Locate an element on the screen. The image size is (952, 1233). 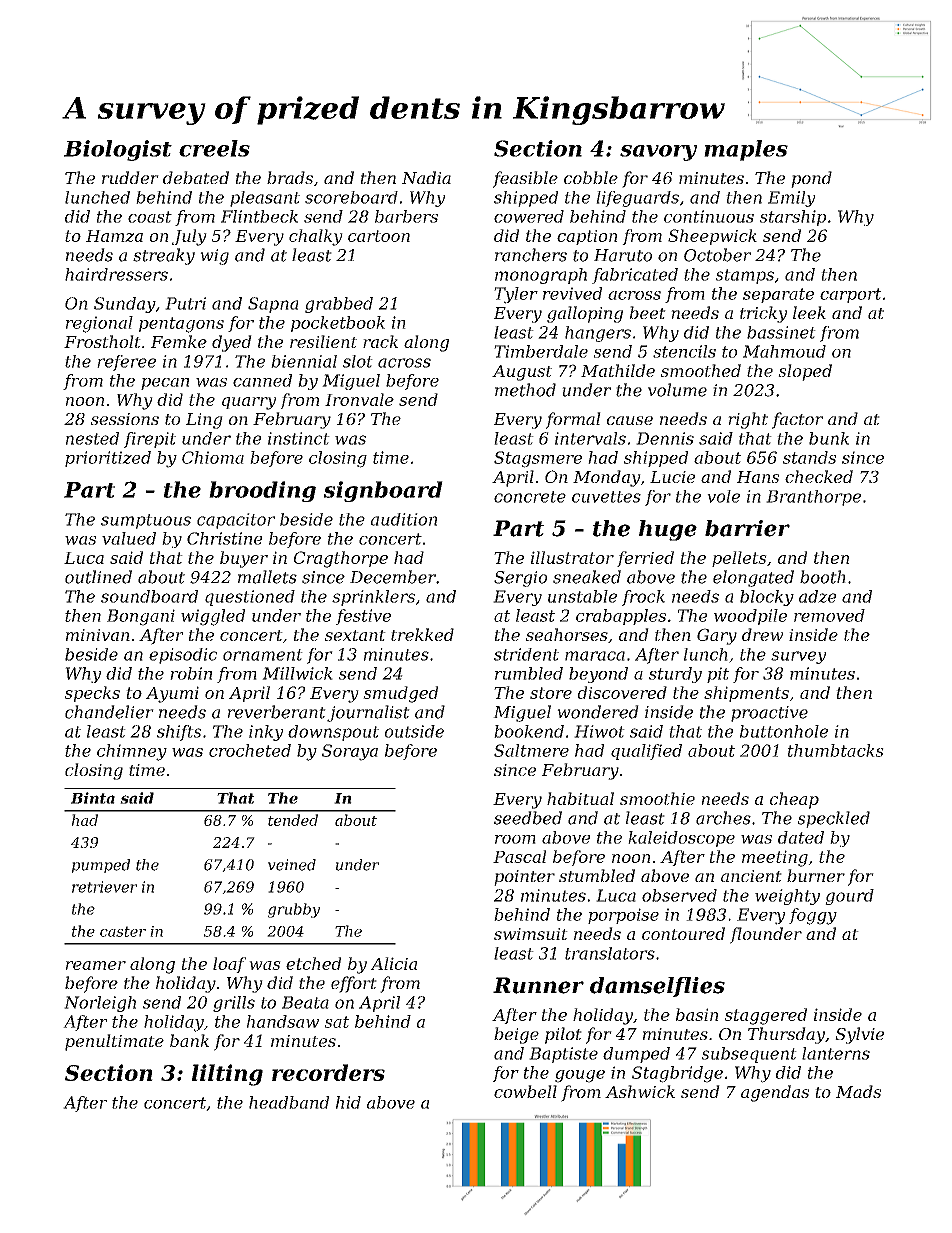
qualified is located at coordinates (646, 752).
